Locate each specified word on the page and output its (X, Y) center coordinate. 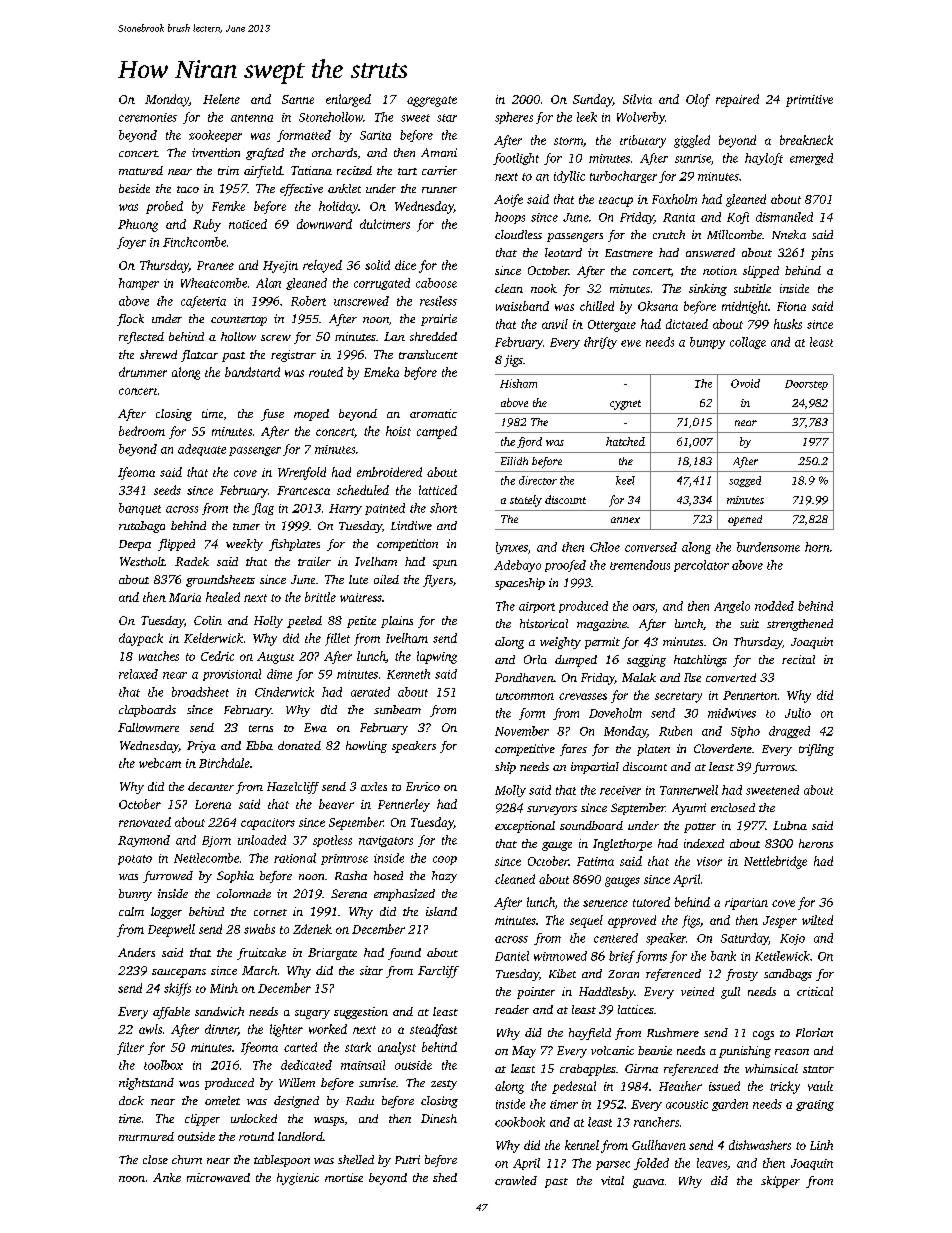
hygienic (298, 1179)
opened (745, 520)
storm (568, 141)
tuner (246, 526)
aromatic (433, 413)
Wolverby (641, 118)
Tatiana (311, 170)
